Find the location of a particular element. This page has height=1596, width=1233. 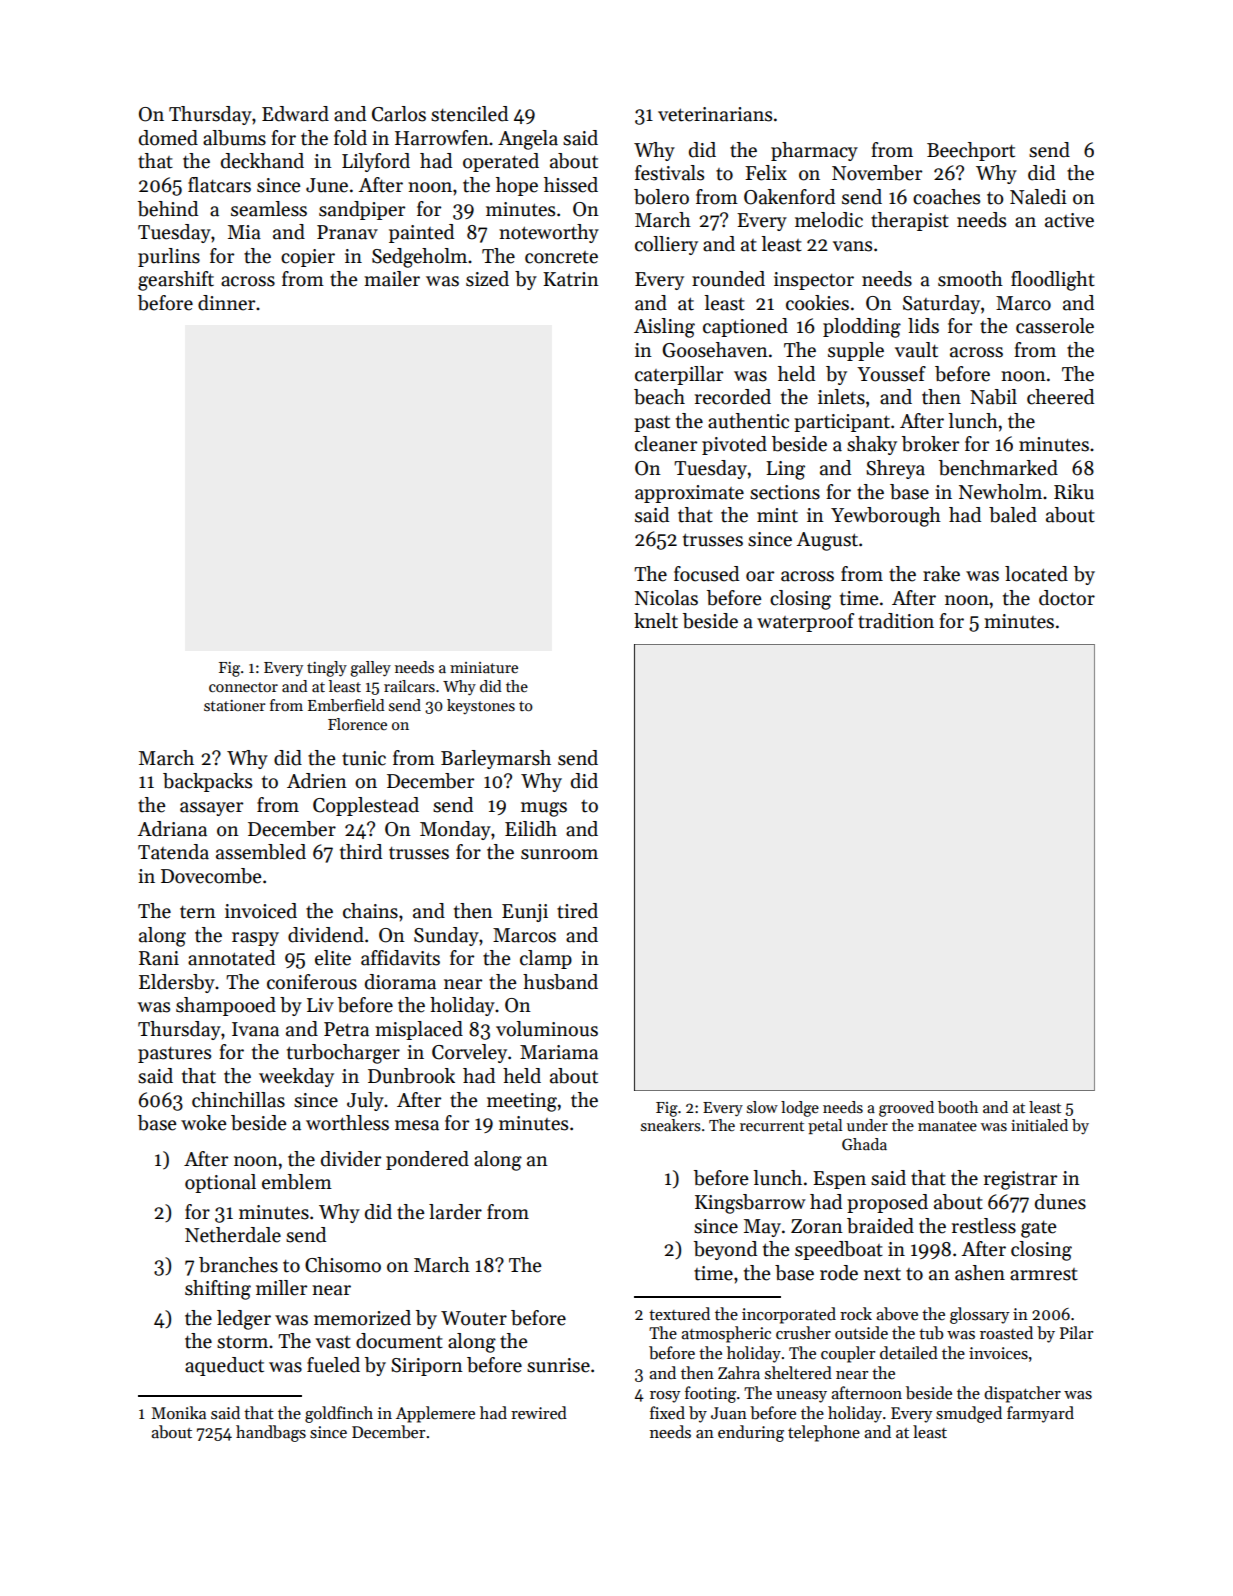

initialed is located at coordinates (1039, 1125).
